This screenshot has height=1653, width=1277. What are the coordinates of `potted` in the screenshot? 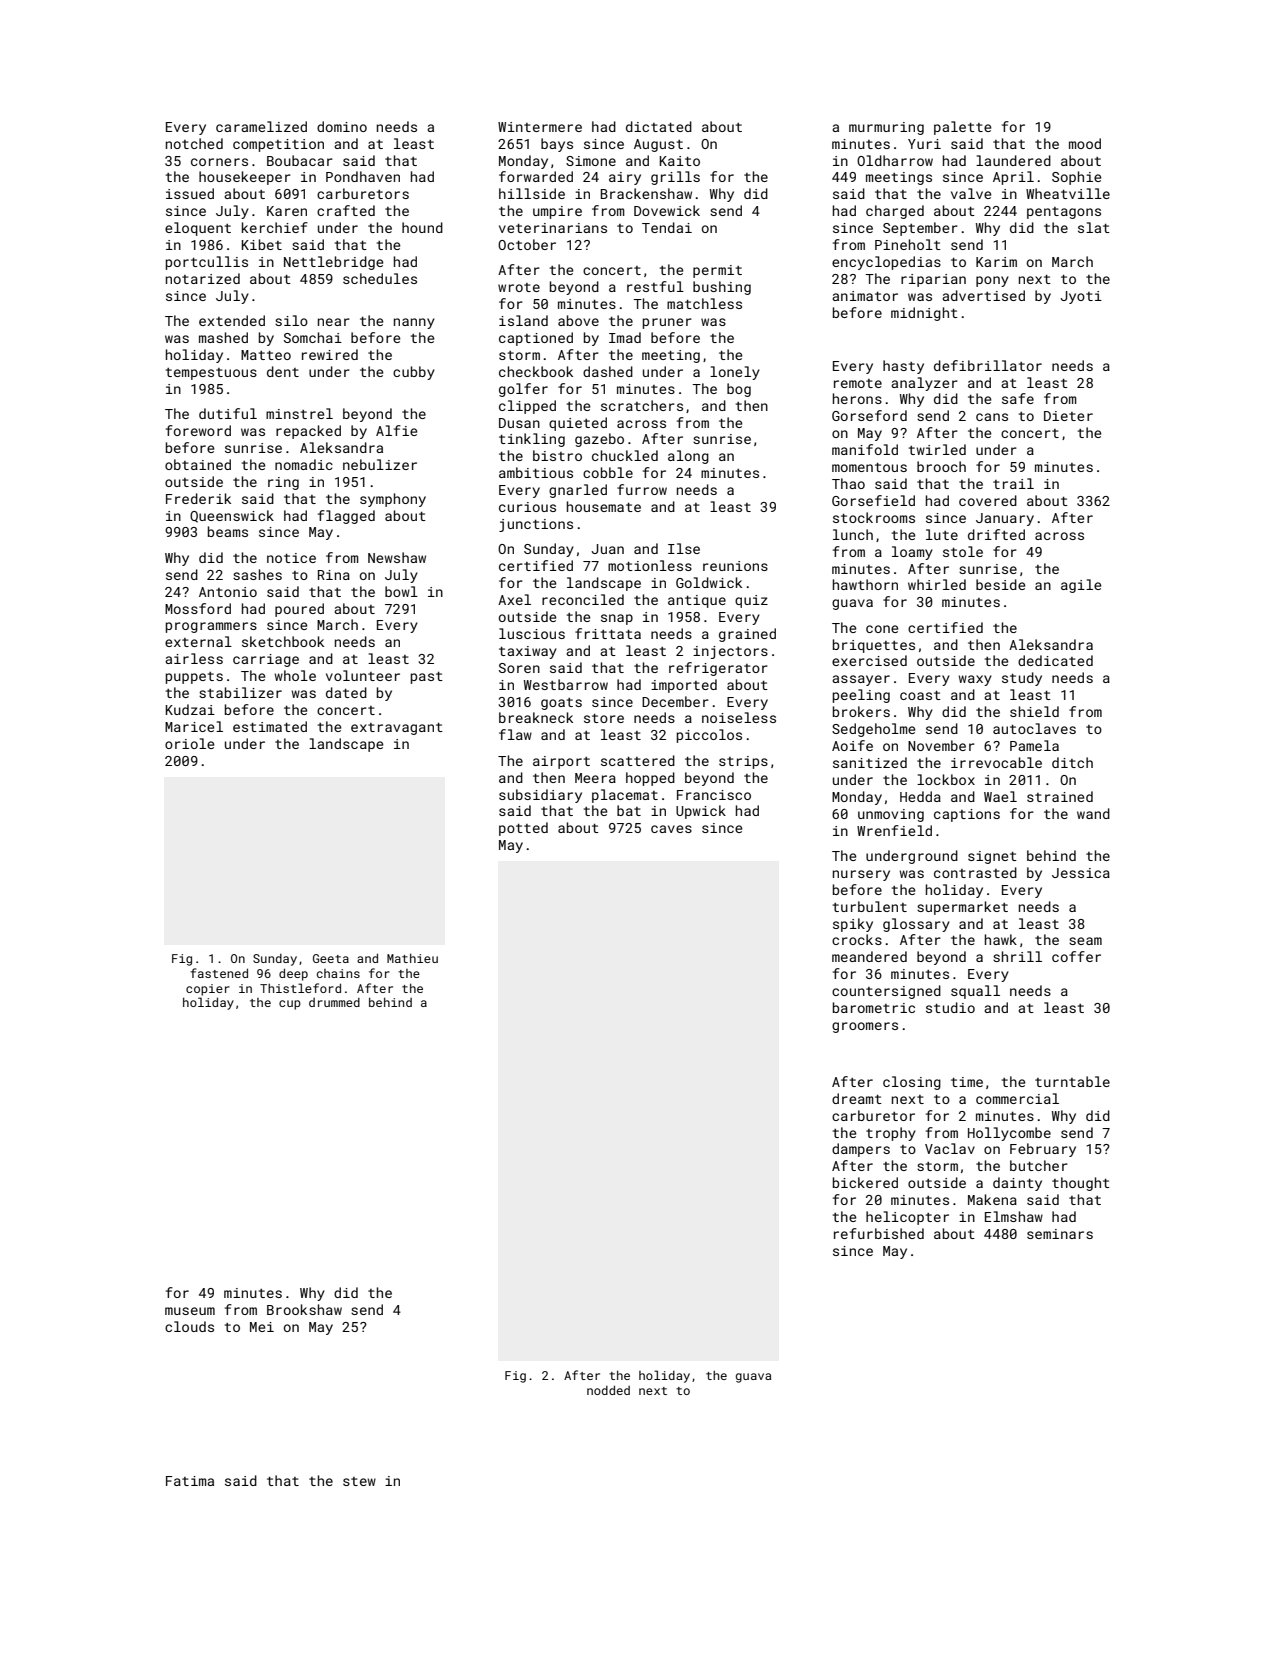 It's located at (523, 829).
